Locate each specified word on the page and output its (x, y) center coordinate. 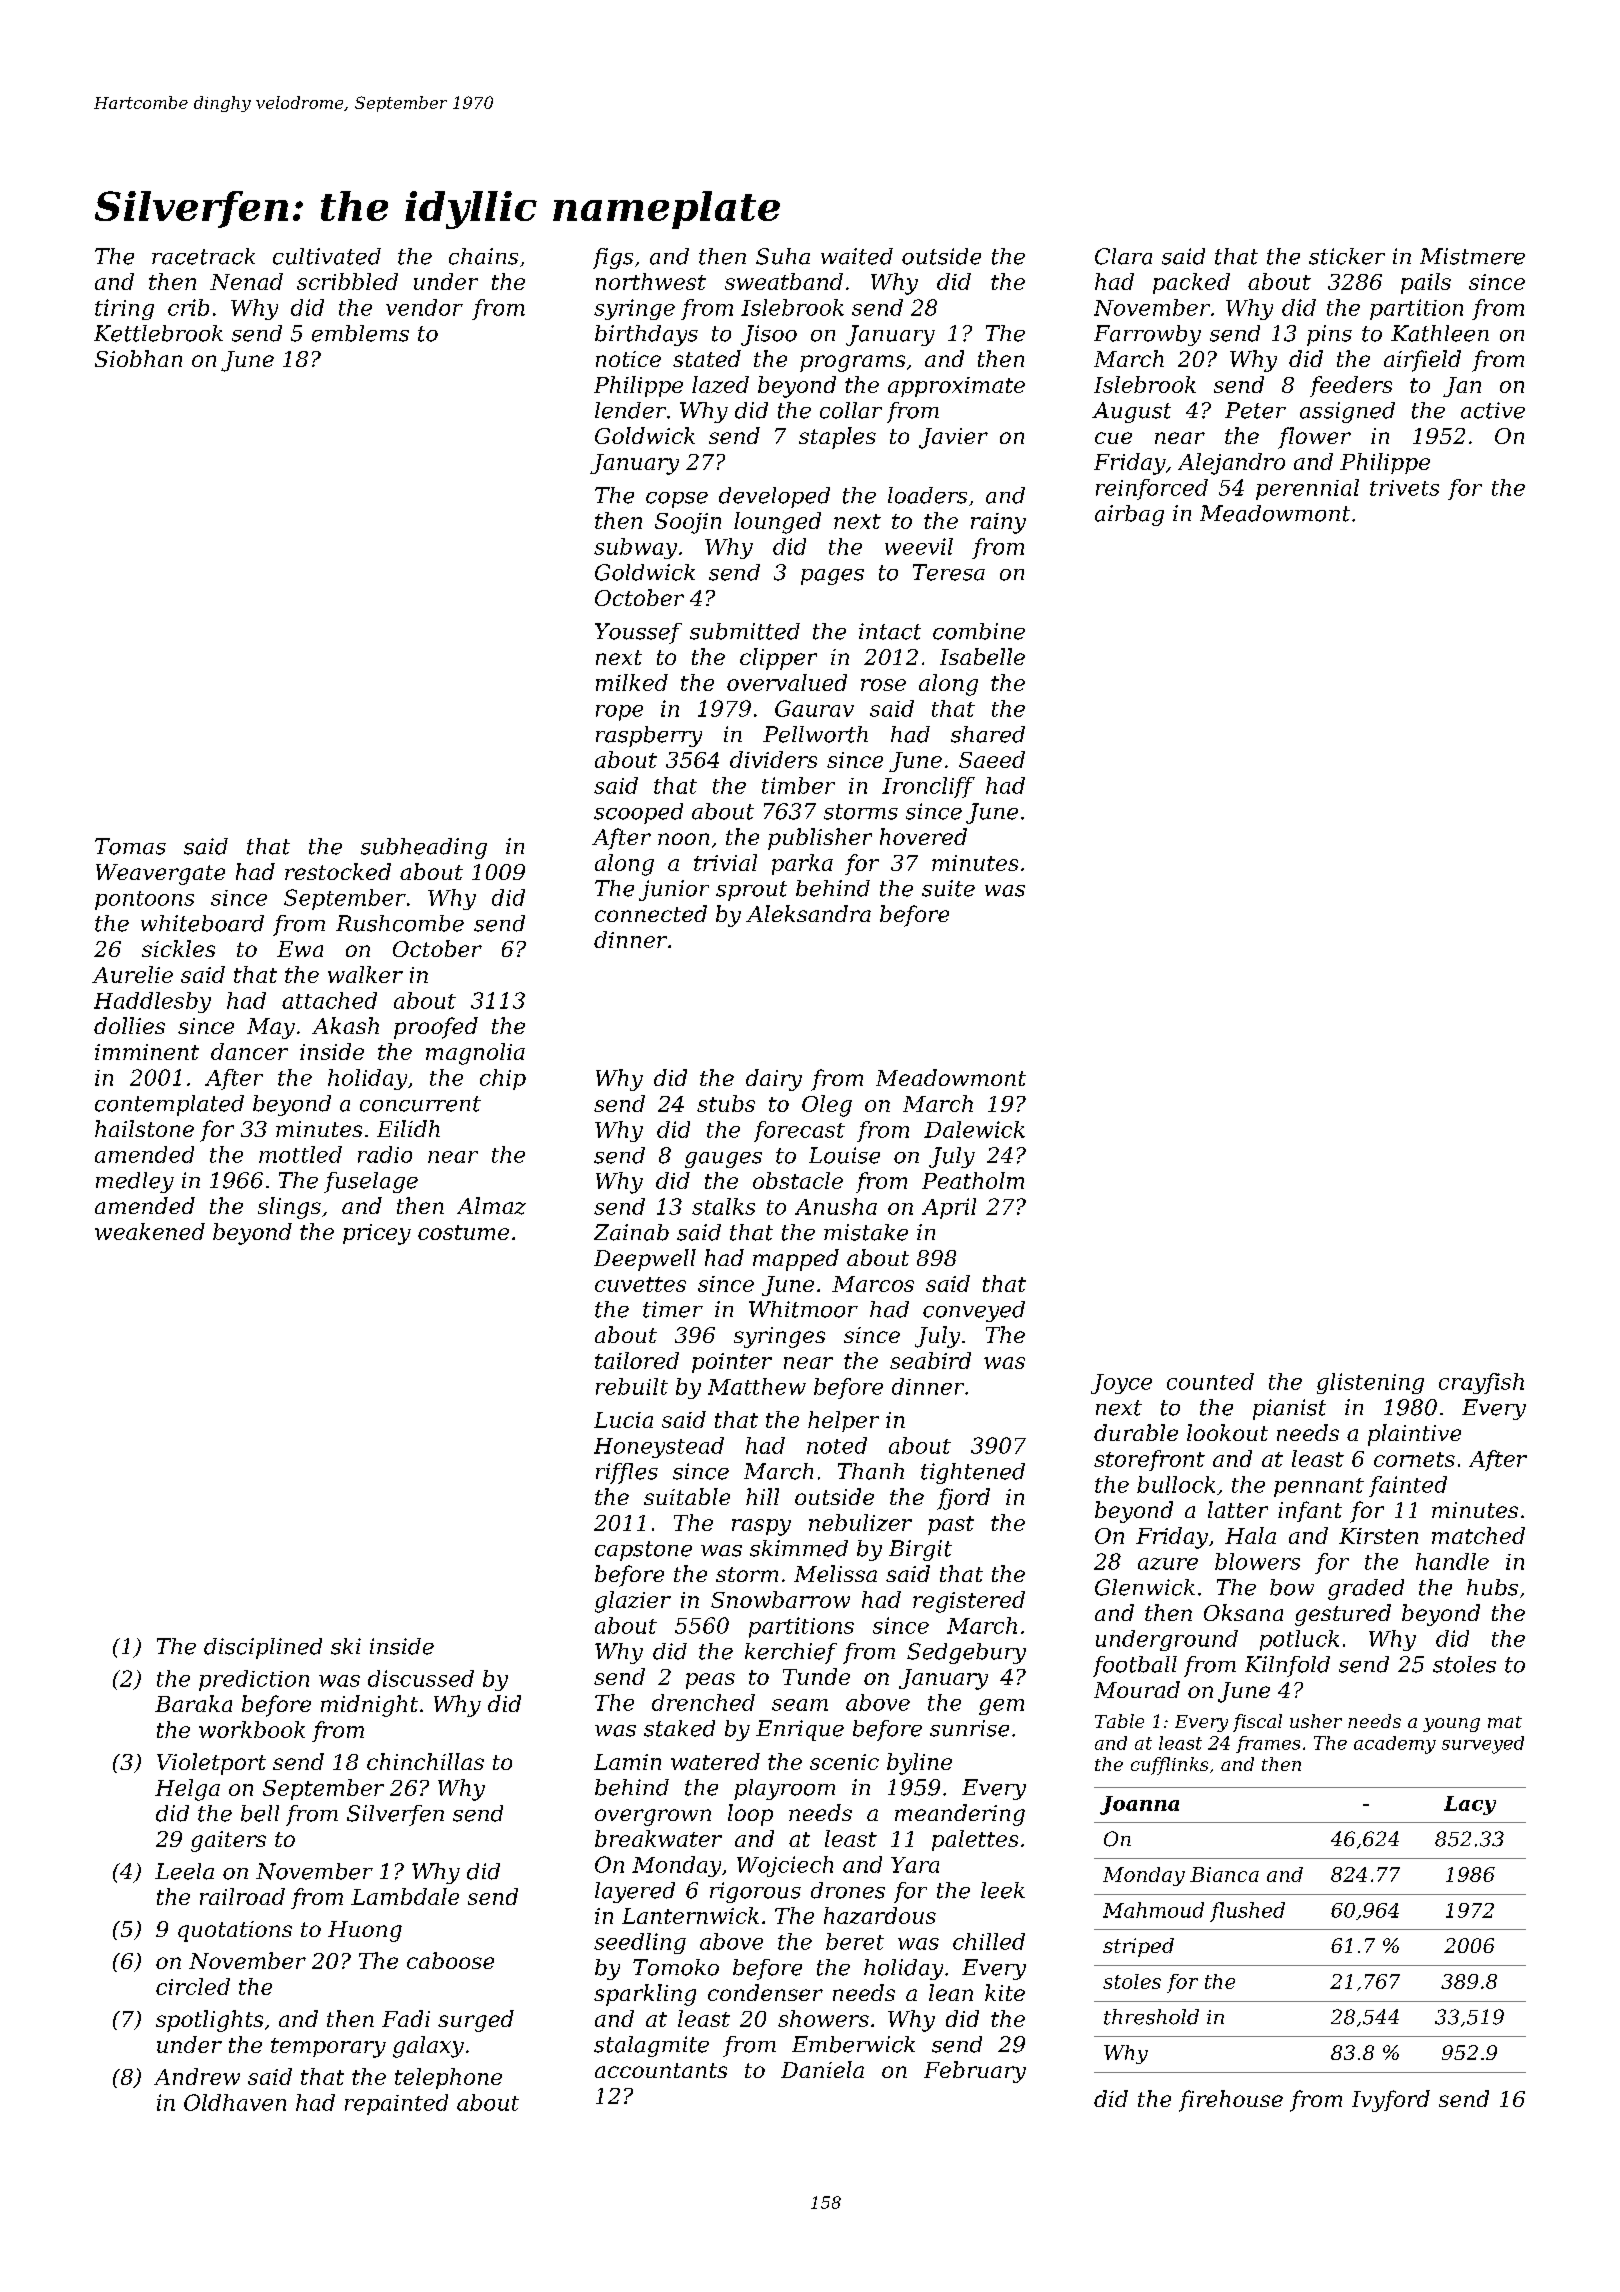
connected (651, 913)
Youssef (638, 633)
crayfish (1481, 1383)
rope (619, 713)
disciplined (263, 1648)
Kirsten (1378, 1536)
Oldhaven (235, 2102)
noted (837, 1445)
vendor (424, 307)
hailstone (144, 1128)
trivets (1404, 488)
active (1493, 410)
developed (774, 497)
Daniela (822, 2069)
